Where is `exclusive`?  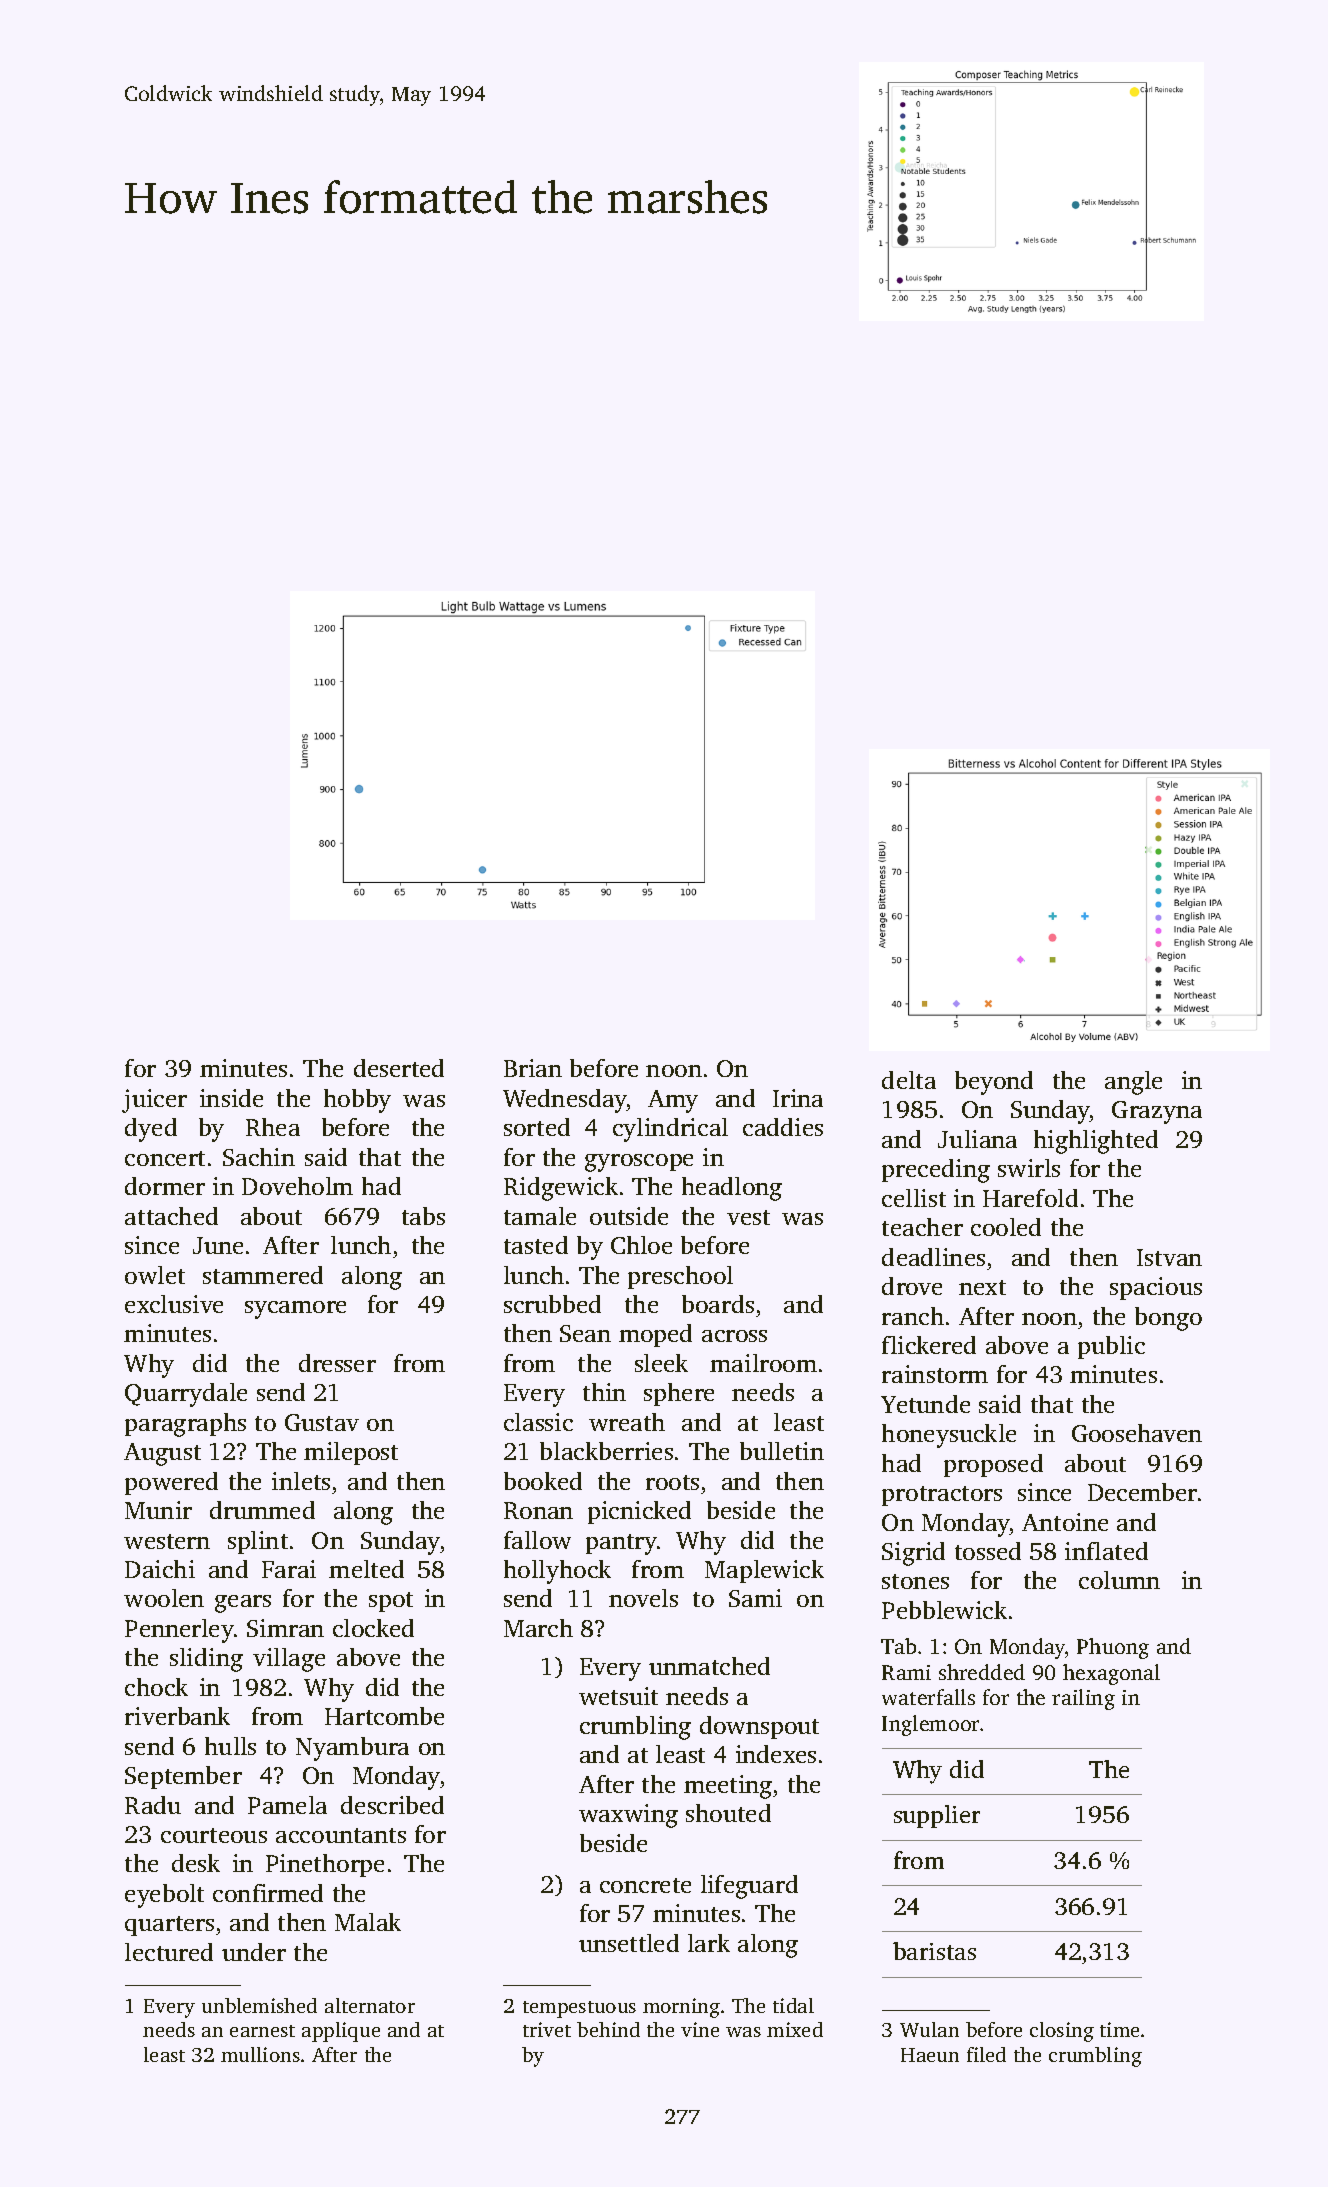 exclusive is located at coordinates (174, 1304).
